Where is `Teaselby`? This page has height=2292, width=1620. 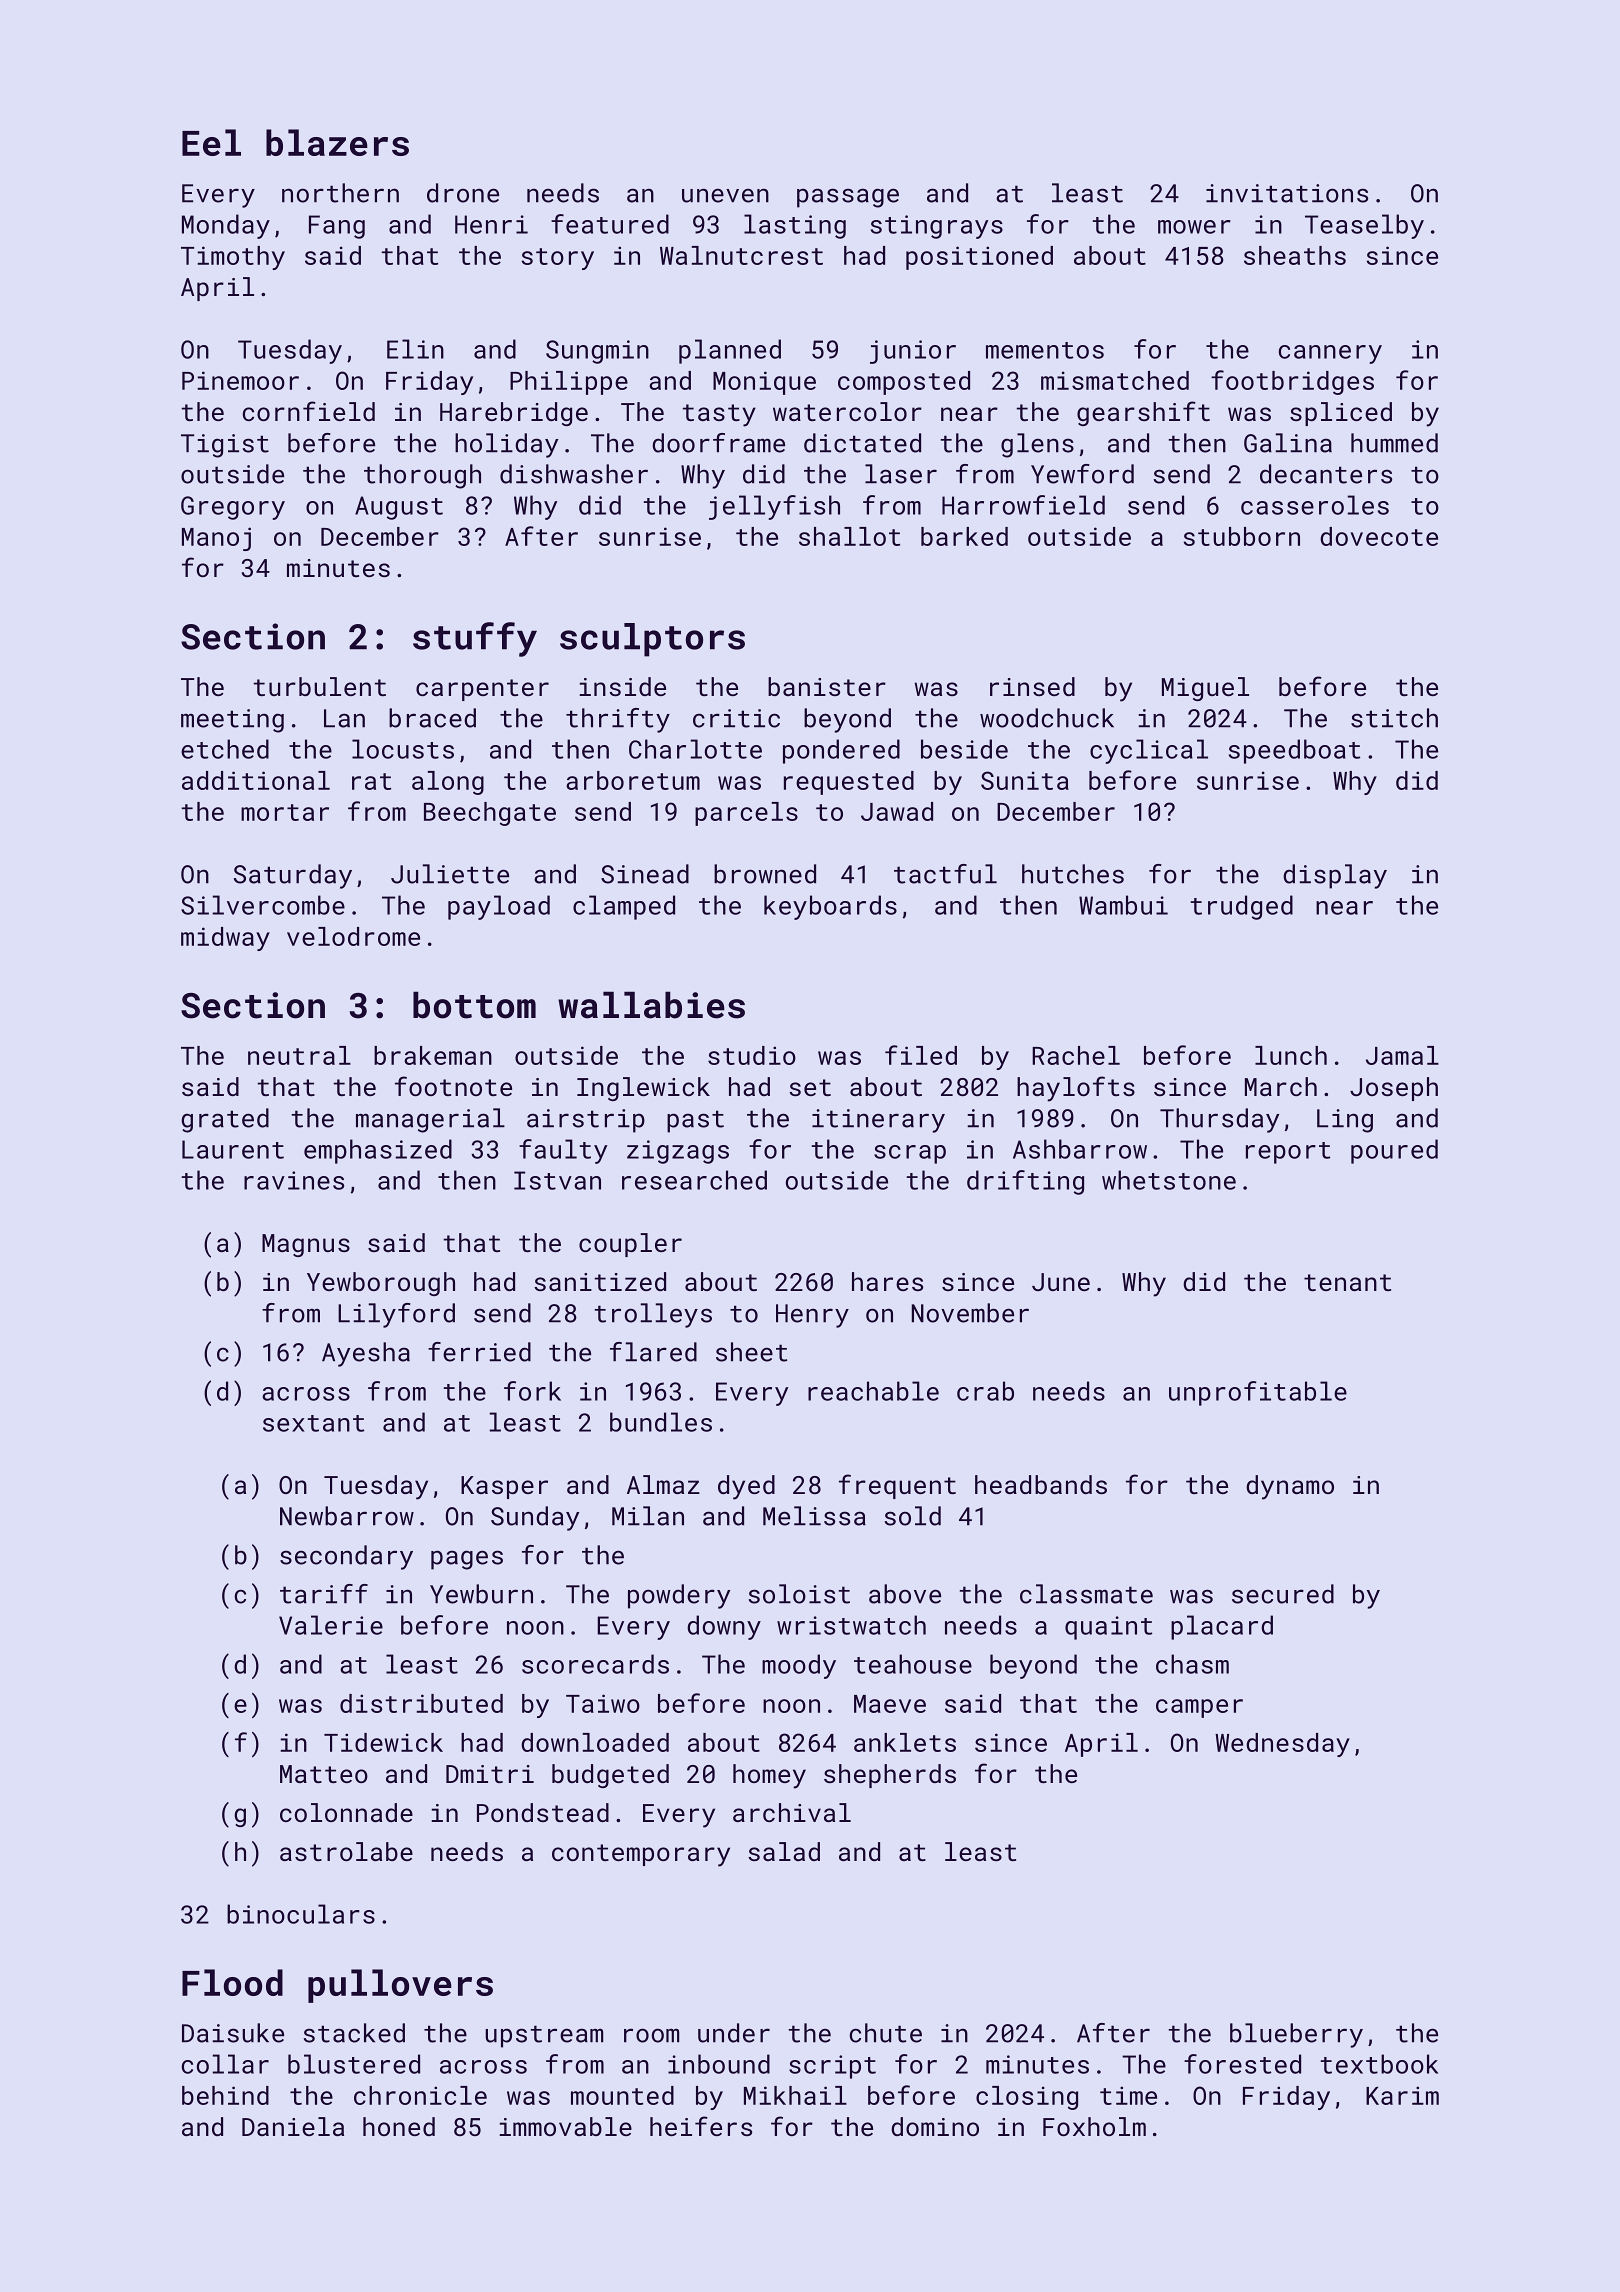 Teaselby is located at coordinates (1364, 226).
